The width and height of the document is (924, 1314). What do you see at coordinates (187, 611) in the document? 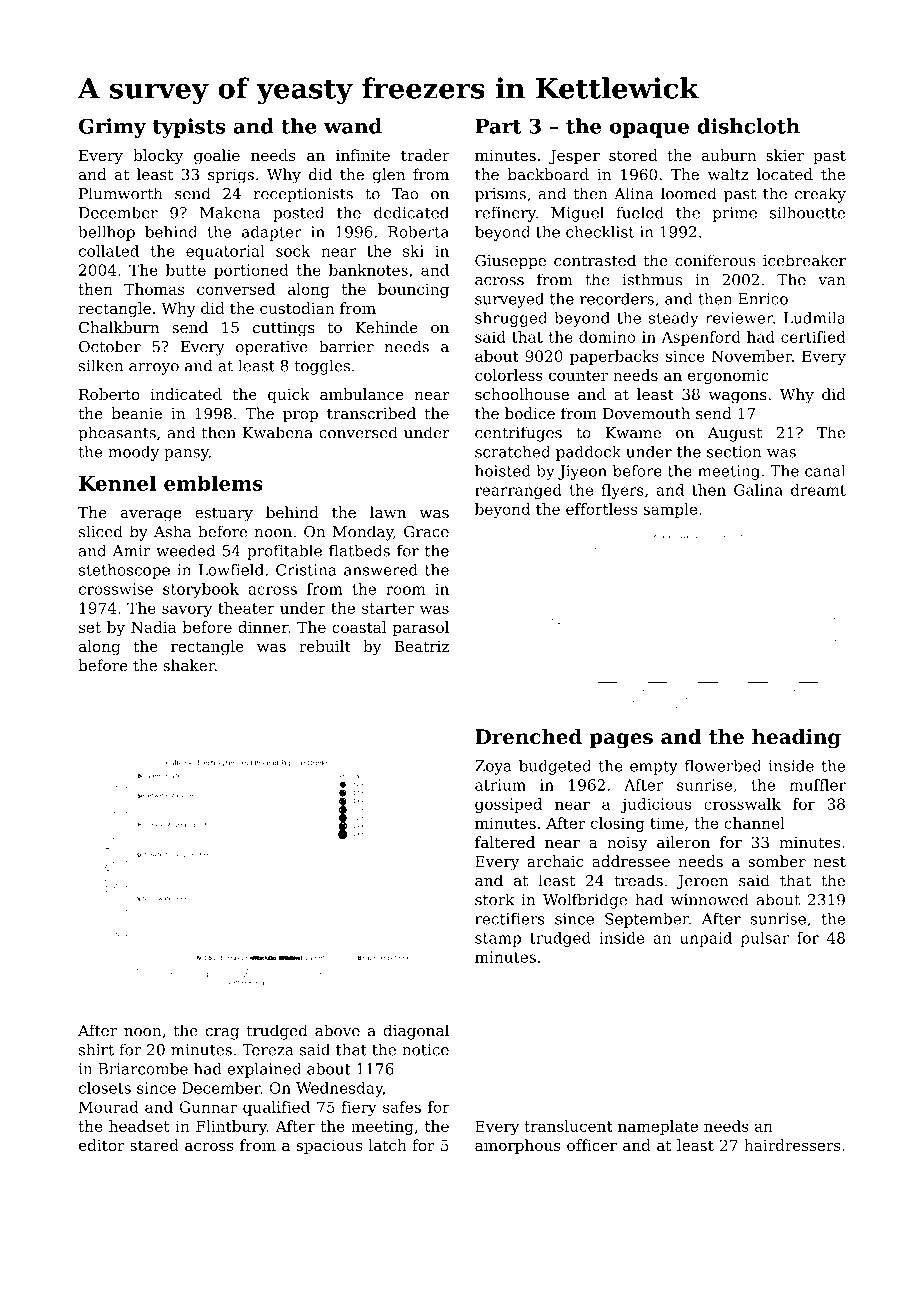
I see `savory` at bounding box center [187, 611].
